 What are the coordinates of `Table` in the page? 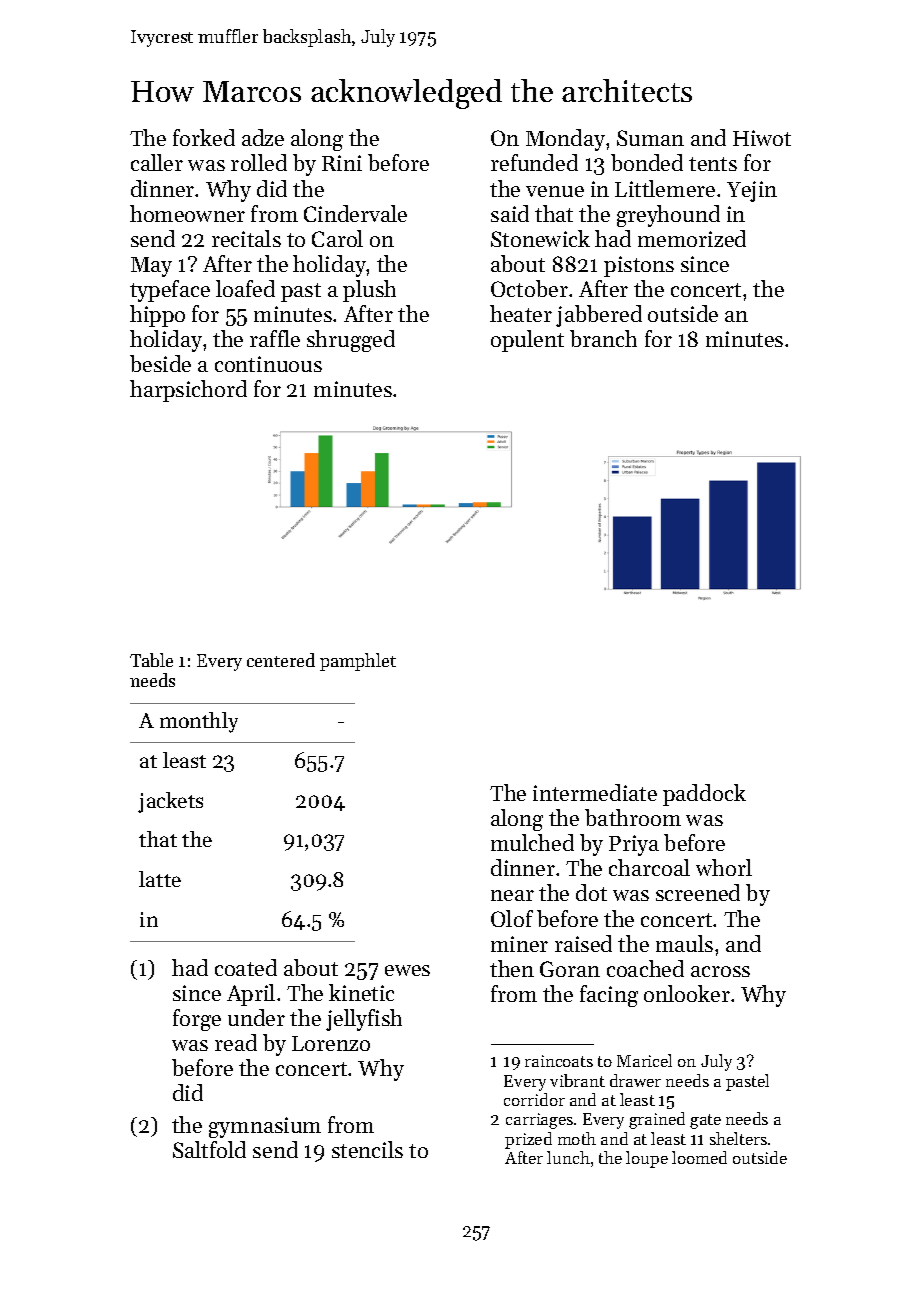 It's located at (151, 660).
